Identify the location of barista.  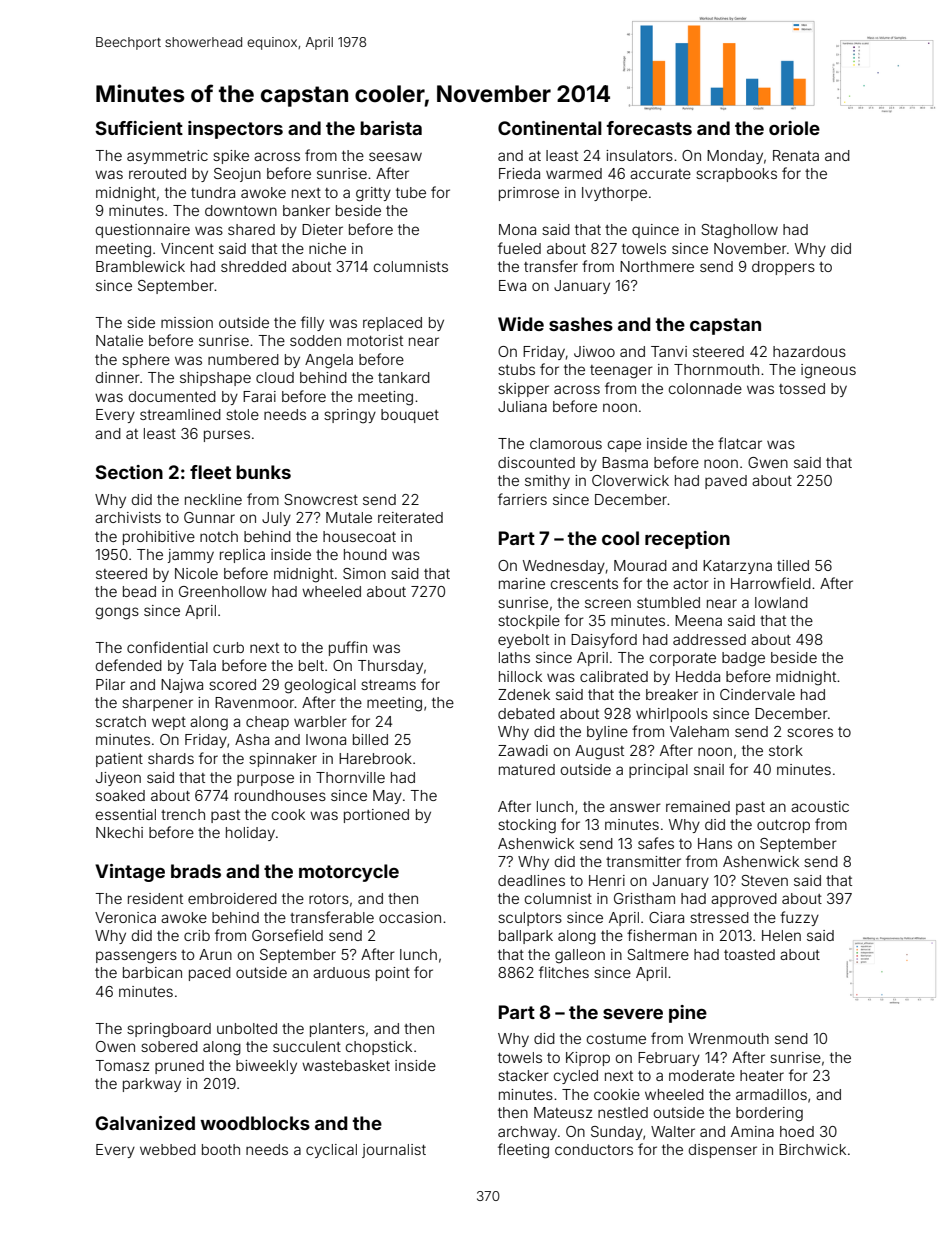
(391, 128).
